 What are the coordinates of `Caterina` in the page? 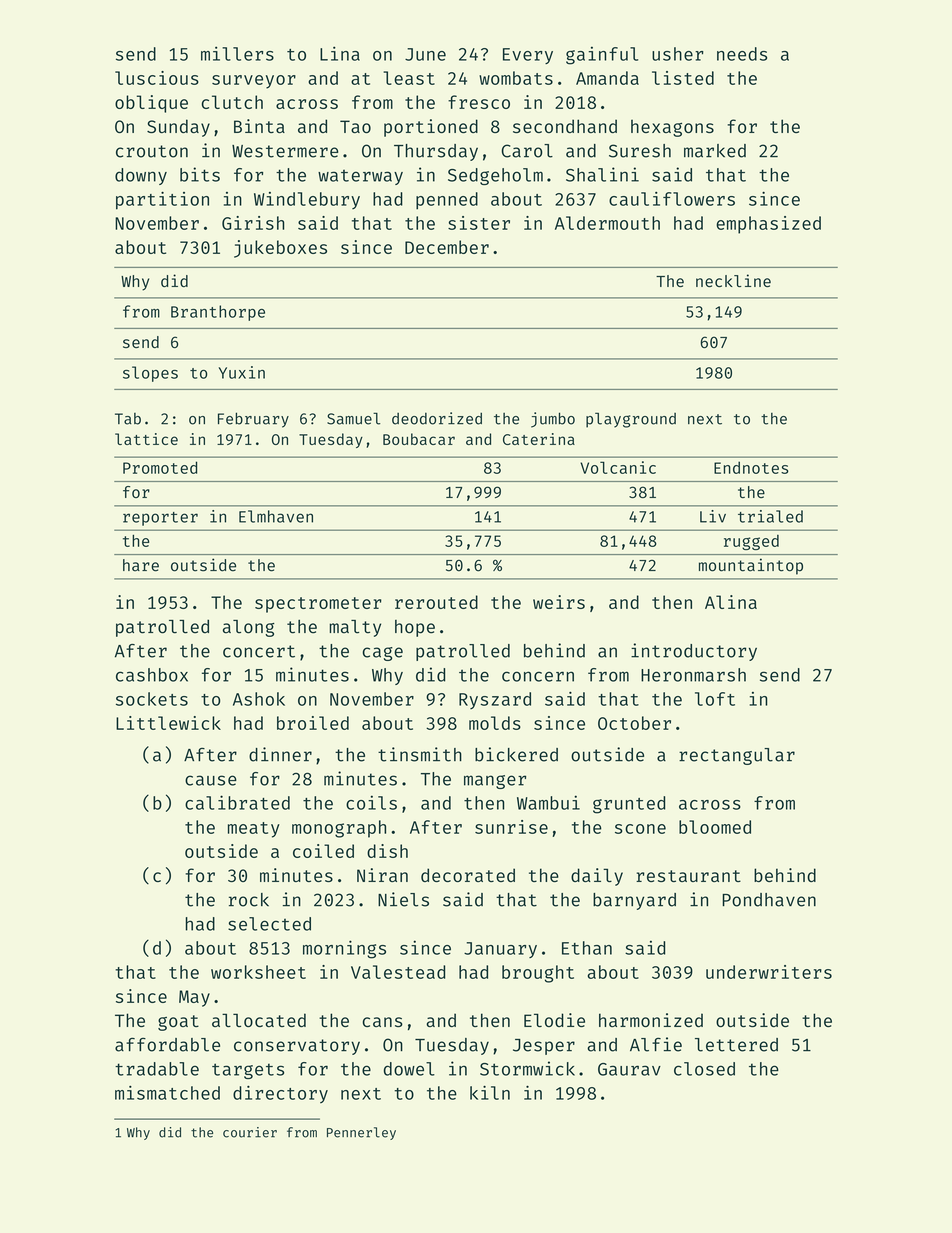 It's located at (539, 439).
